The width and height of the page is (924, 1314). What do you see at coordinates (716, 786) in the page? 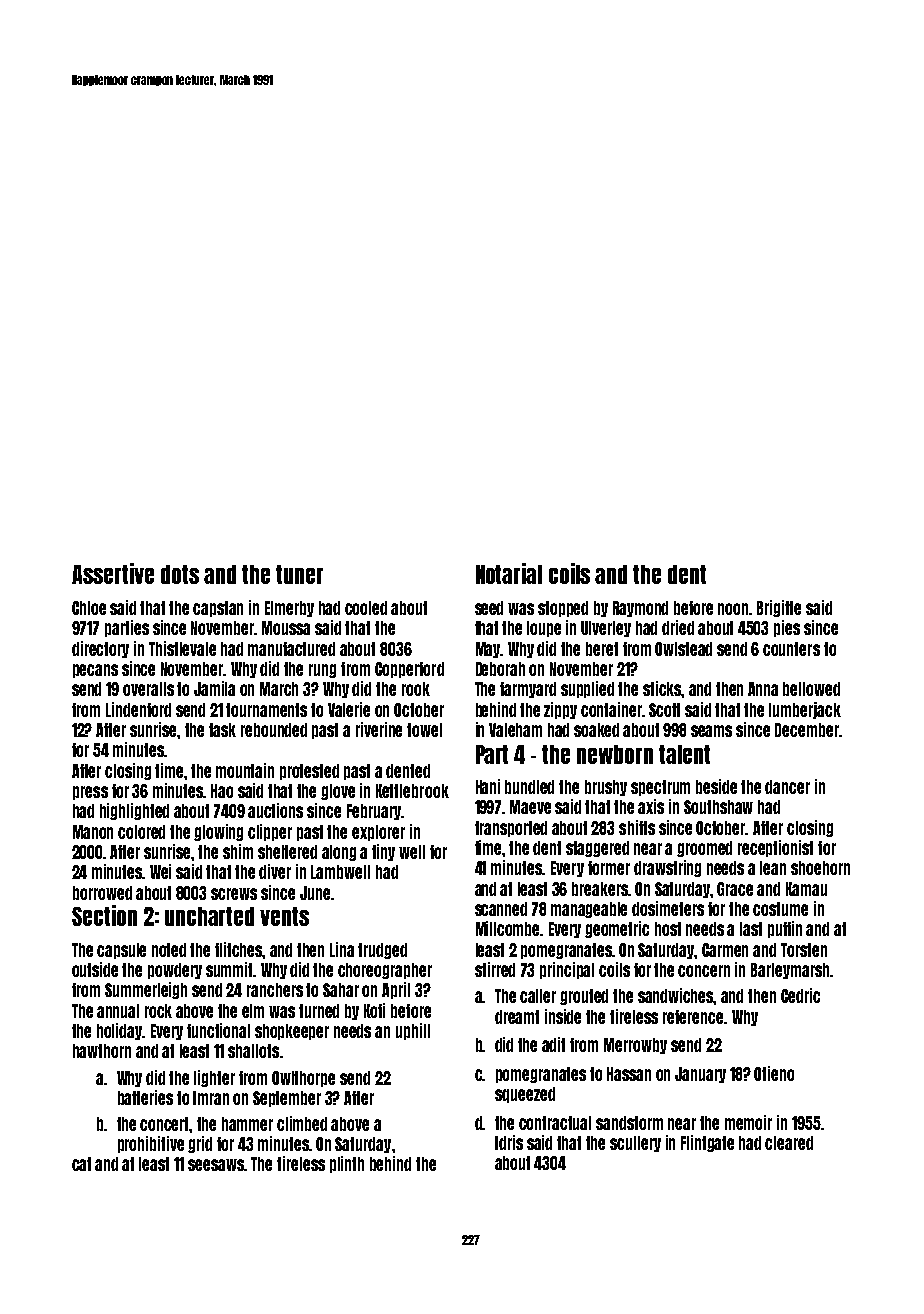
I see `beside` at bounding box center [716, 786].
